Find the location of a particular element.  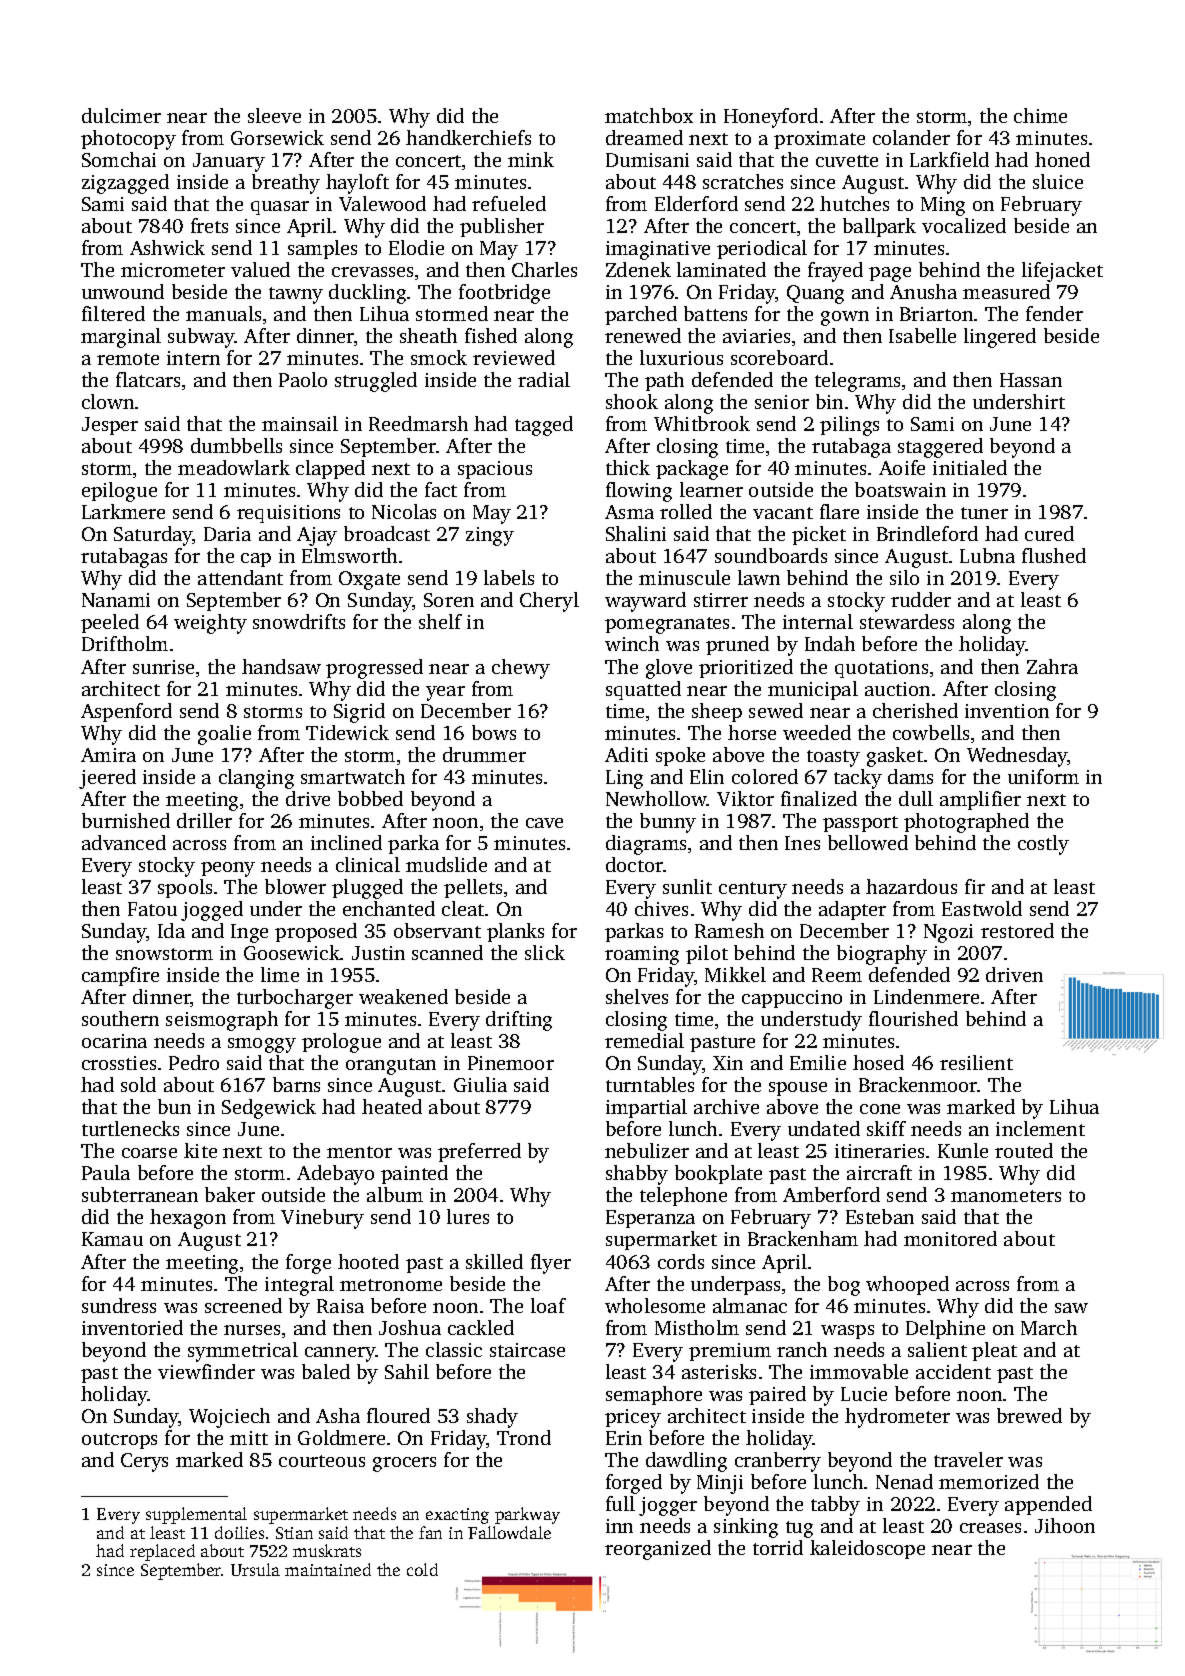

publisher is located at coordinates (502, 227).
